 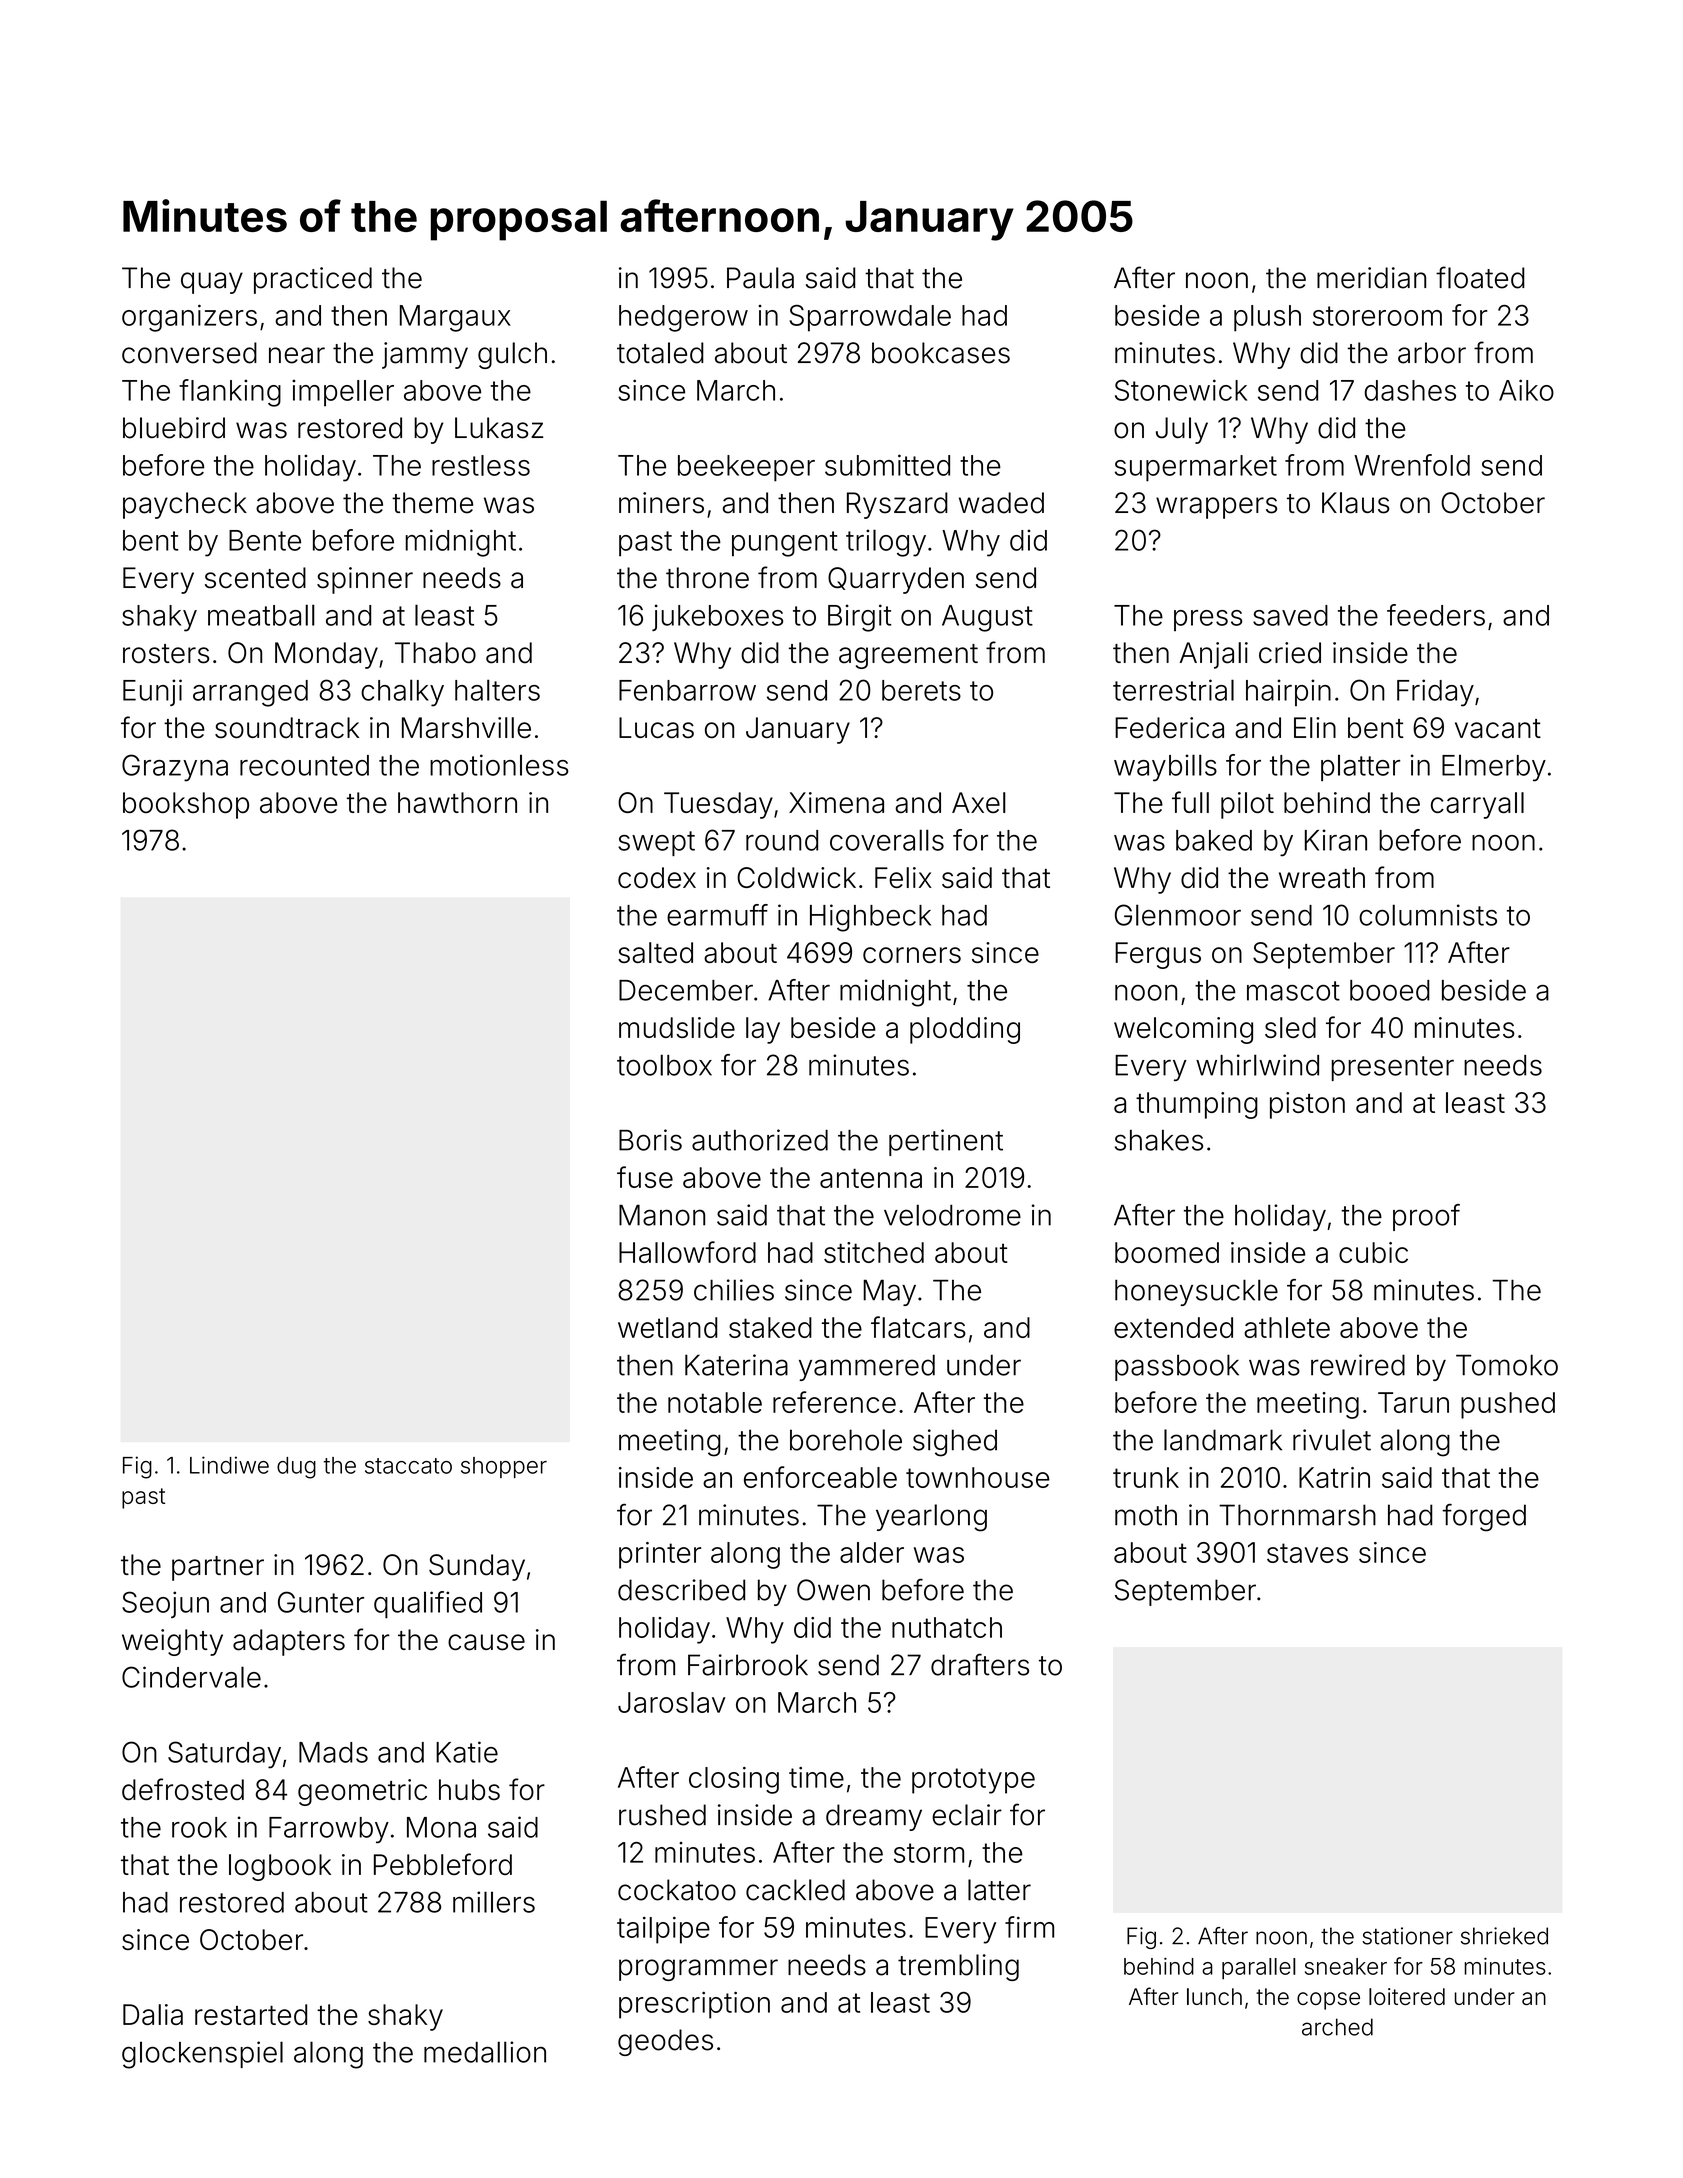 What do you see at coordinates (760, 278) in the screenshot?
I see `Paula` at bounding box center [760, 278].
